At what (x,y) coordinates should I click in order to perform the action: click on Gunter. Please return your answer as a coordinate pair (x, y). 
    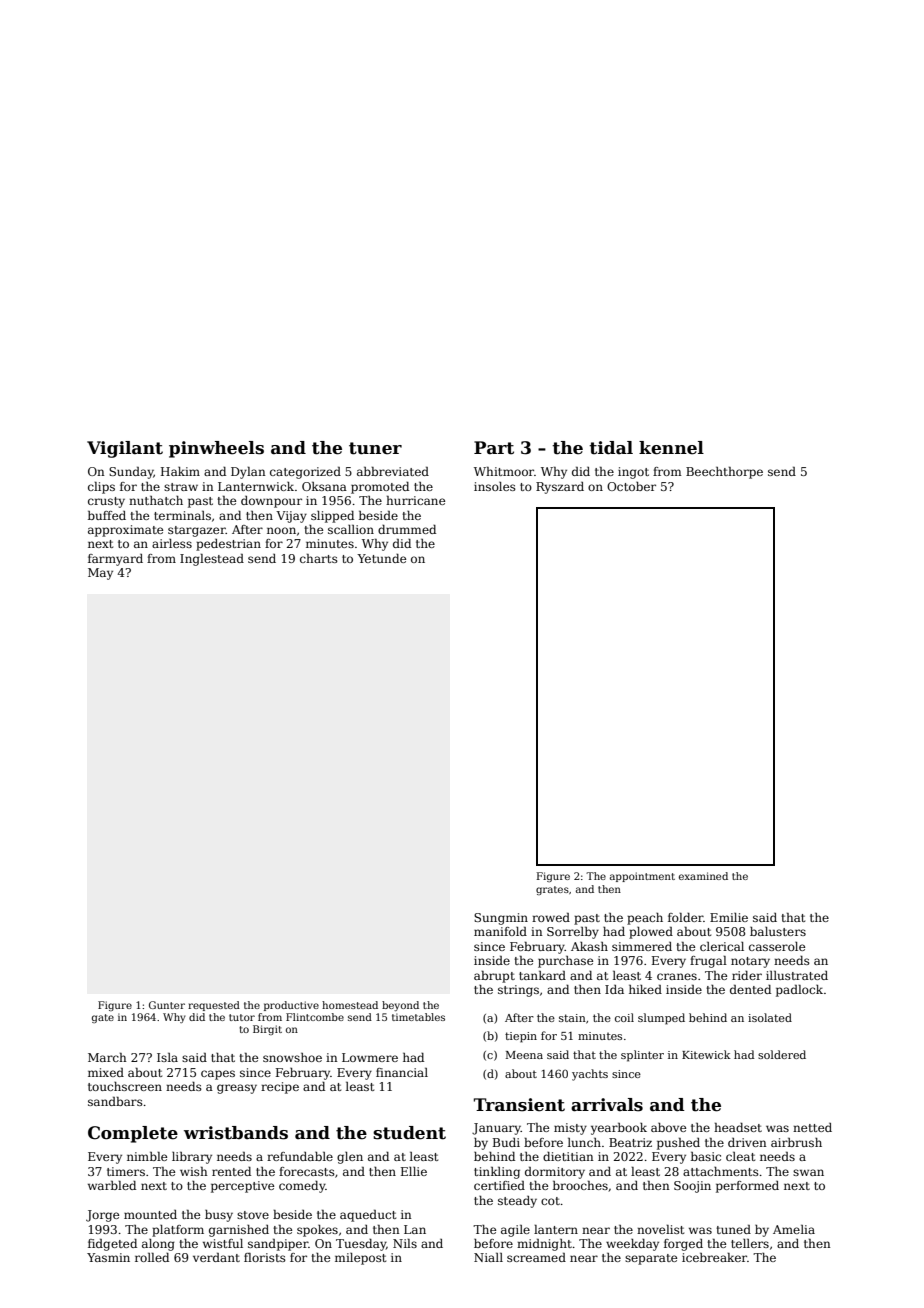
    Looking at the image, I should click on (167, 1005).
